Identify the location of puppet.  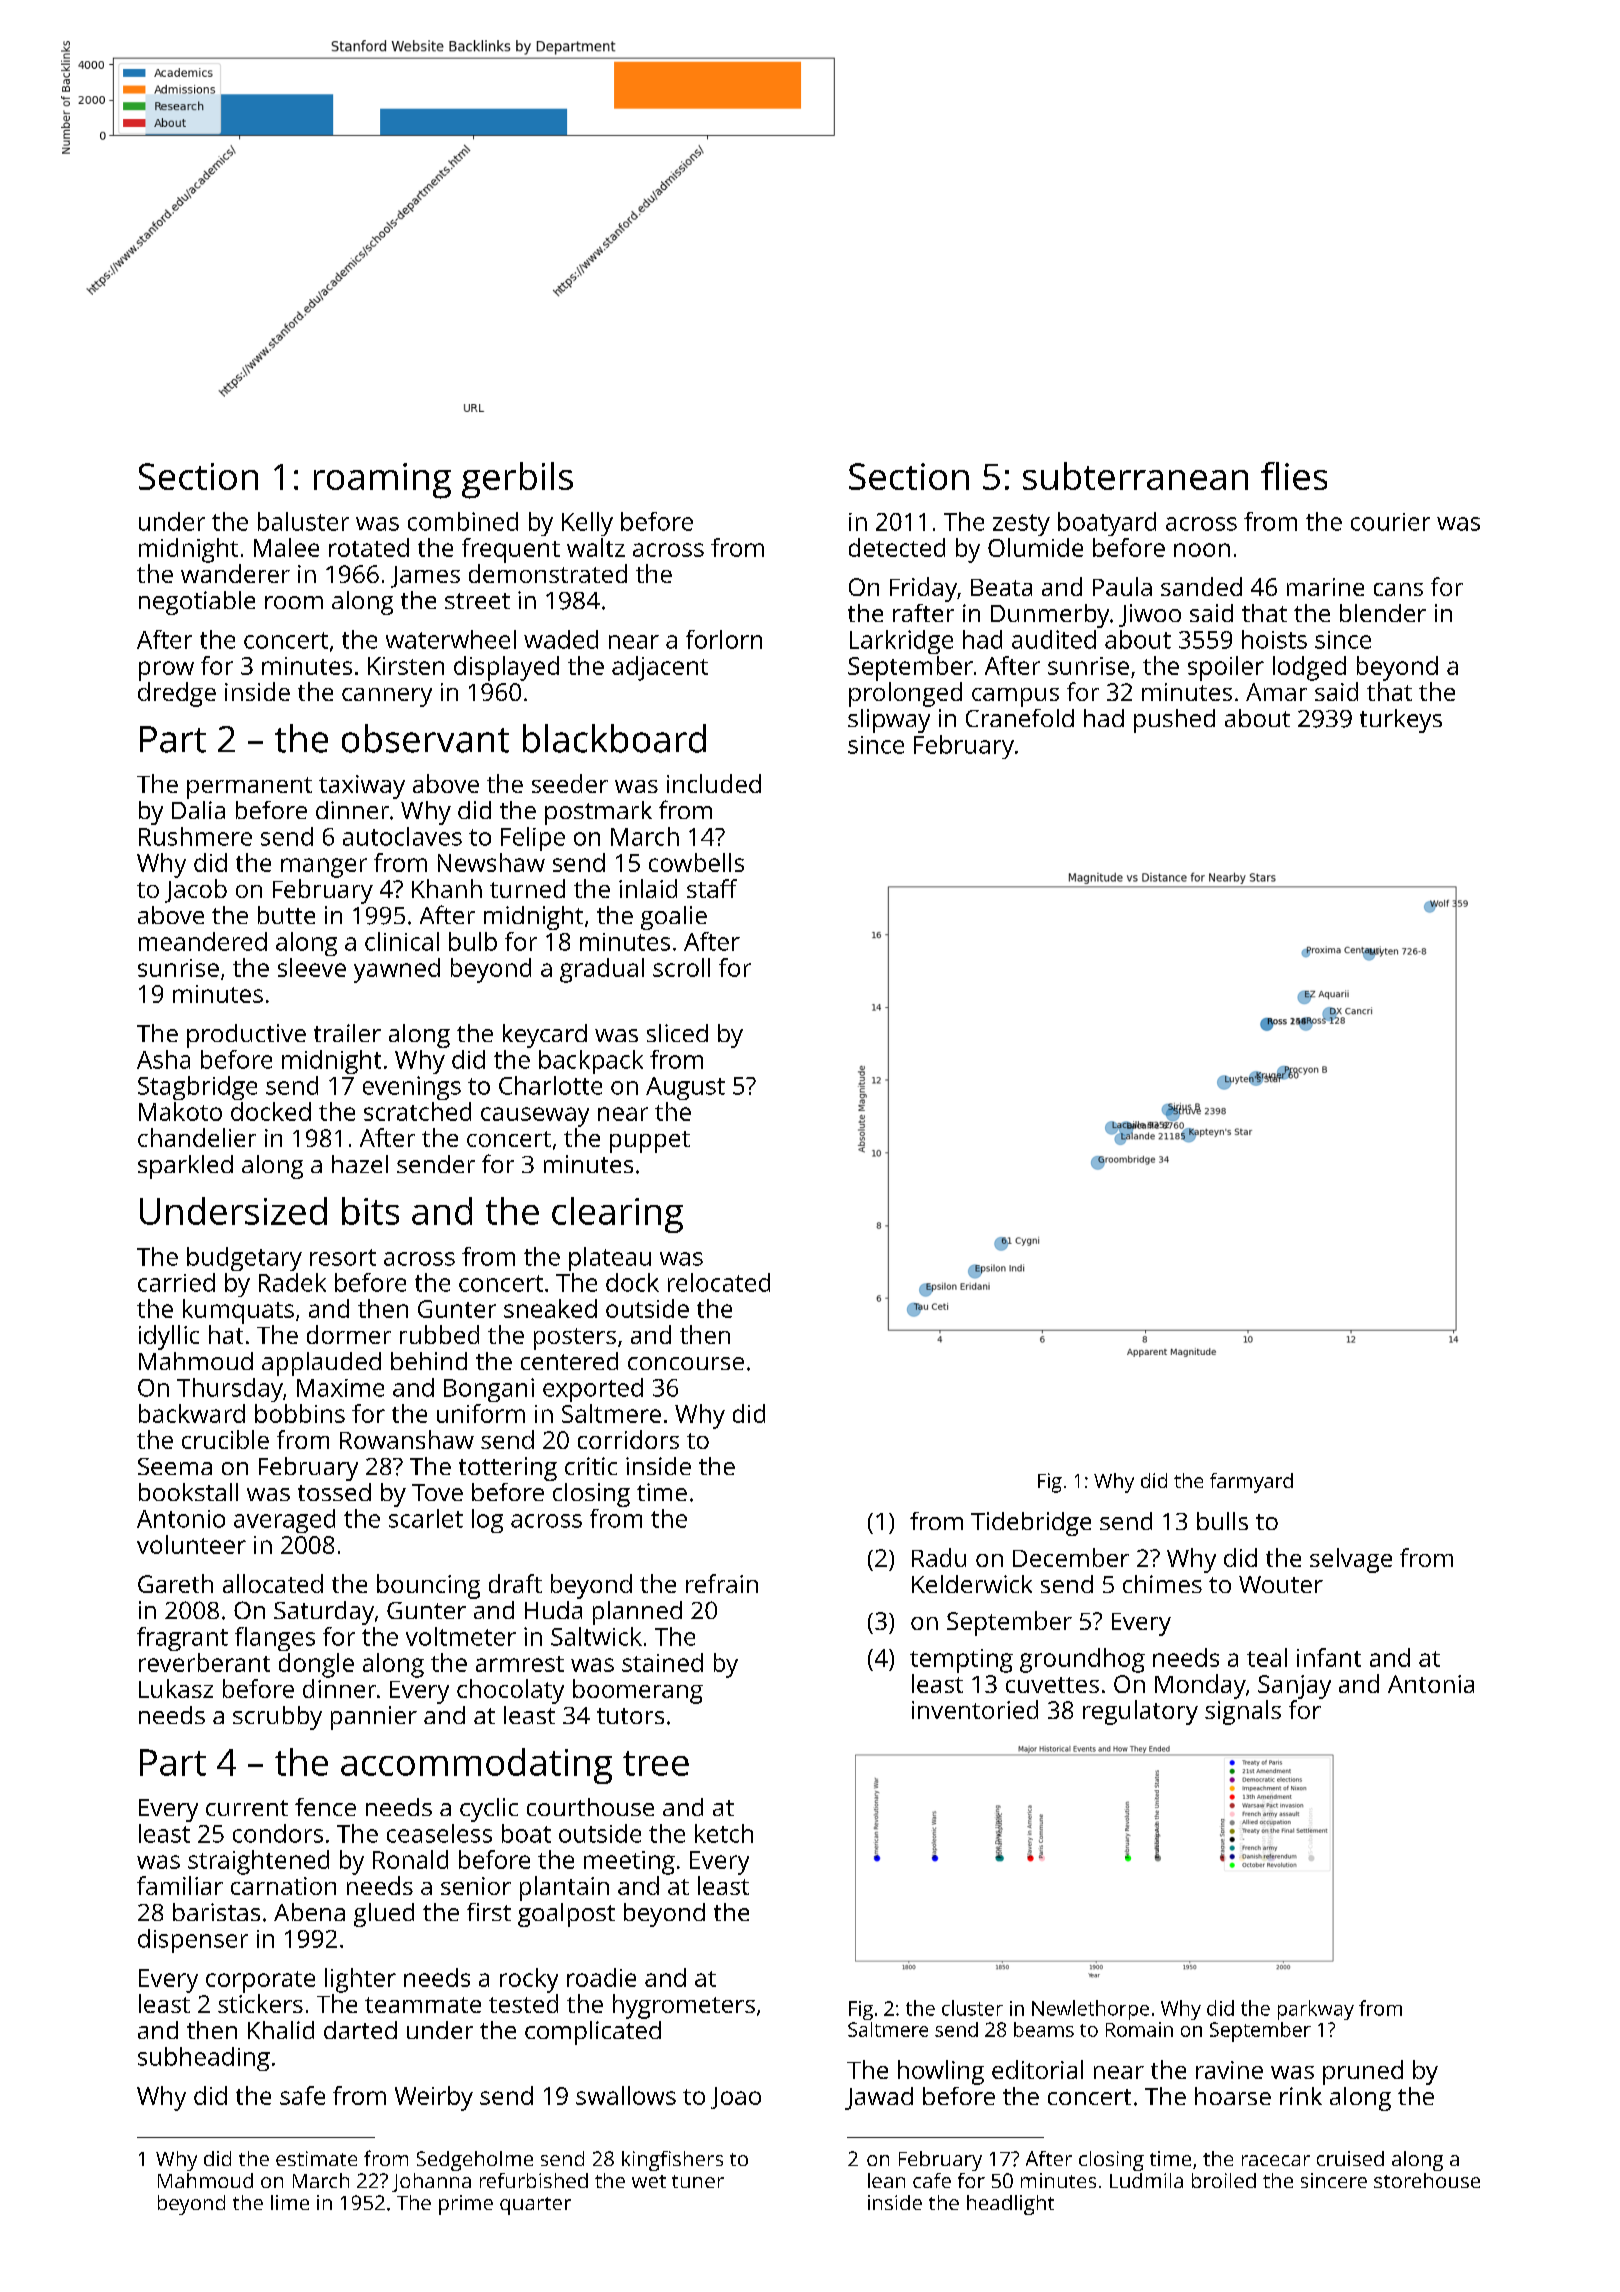
(650, 1142).
